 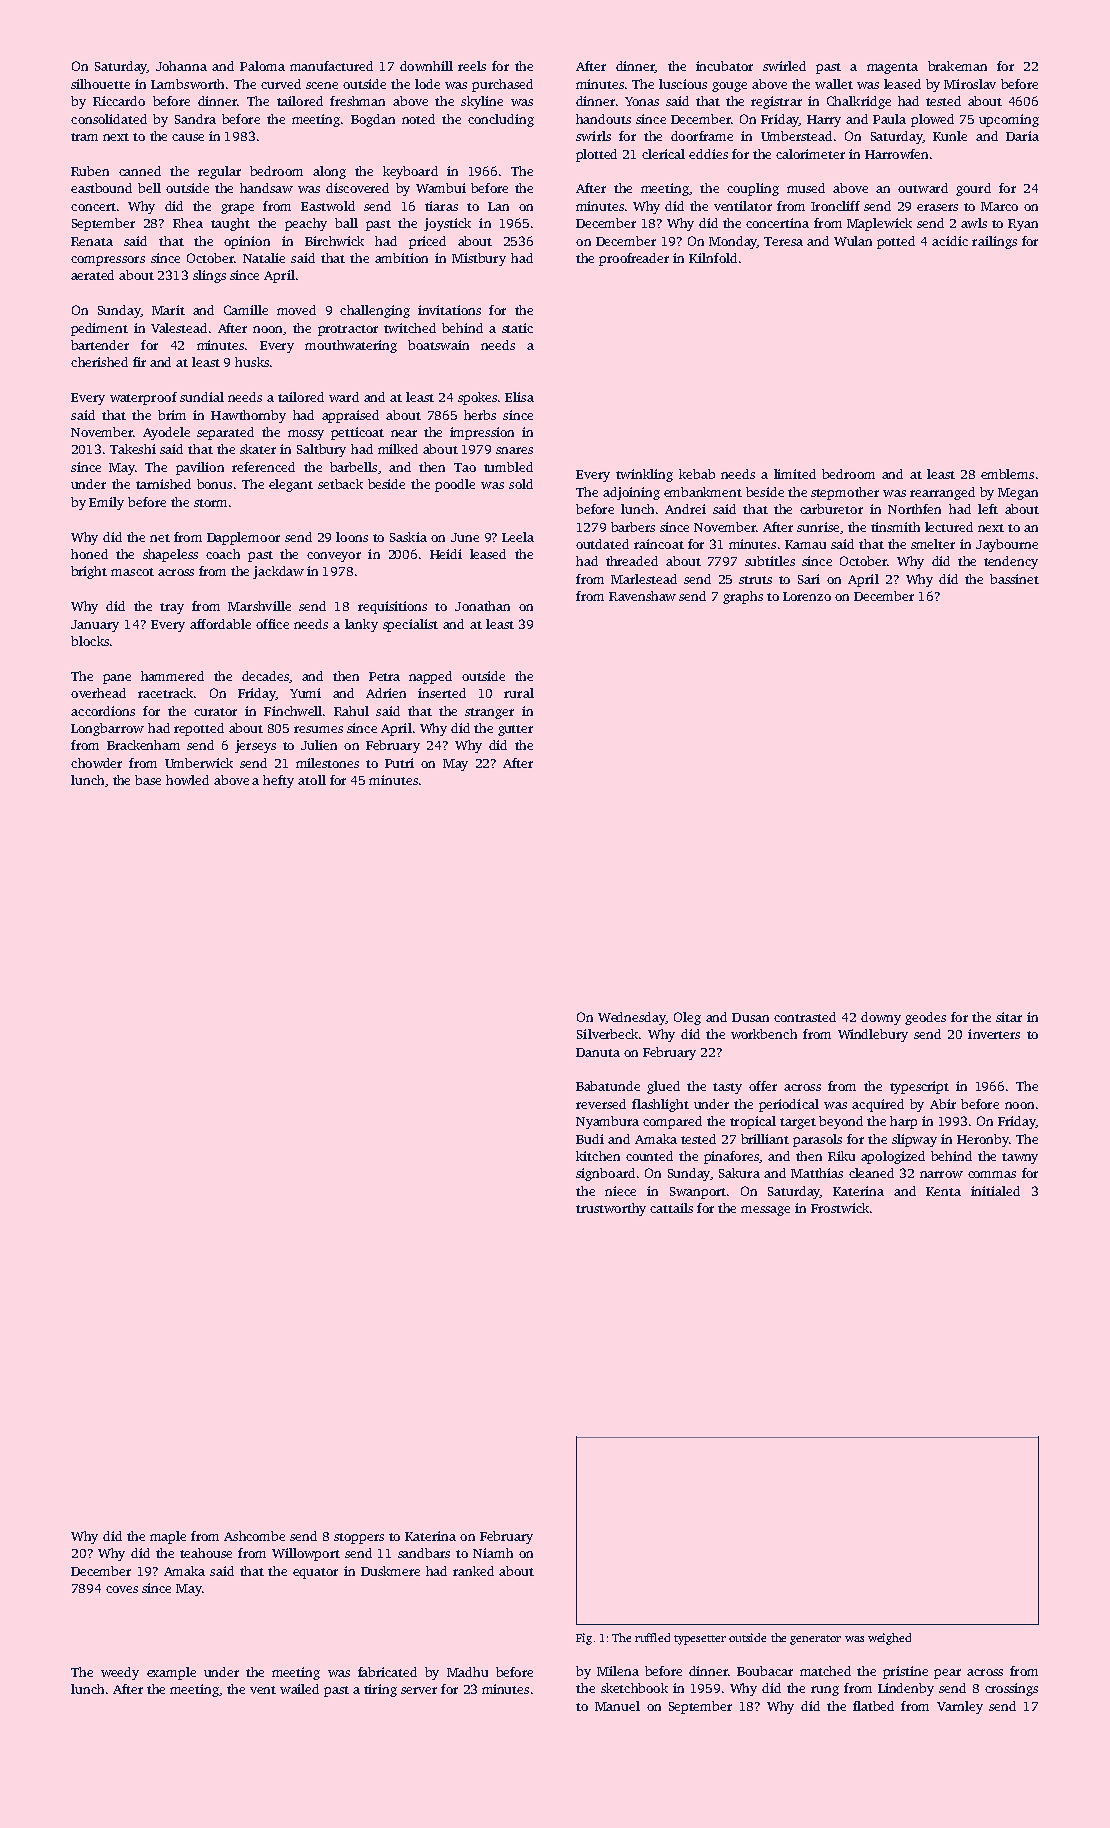 I want to click on base, so click(x=148, y=780).
